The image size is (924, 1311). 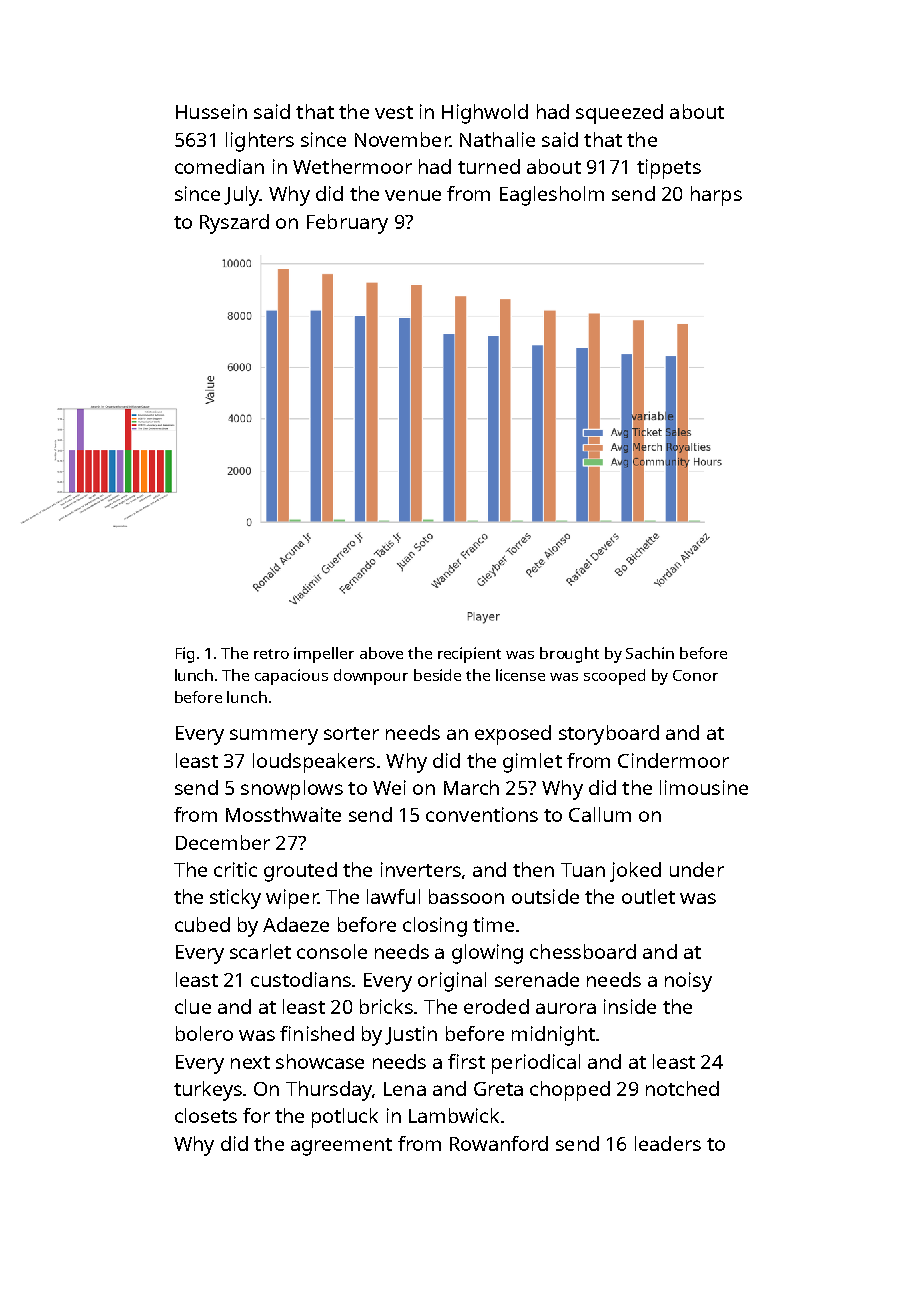 What do you see at coordinates (499, 1143) in the screenshot?
I see `Rowanford` at bounding box center [499, 1143].
